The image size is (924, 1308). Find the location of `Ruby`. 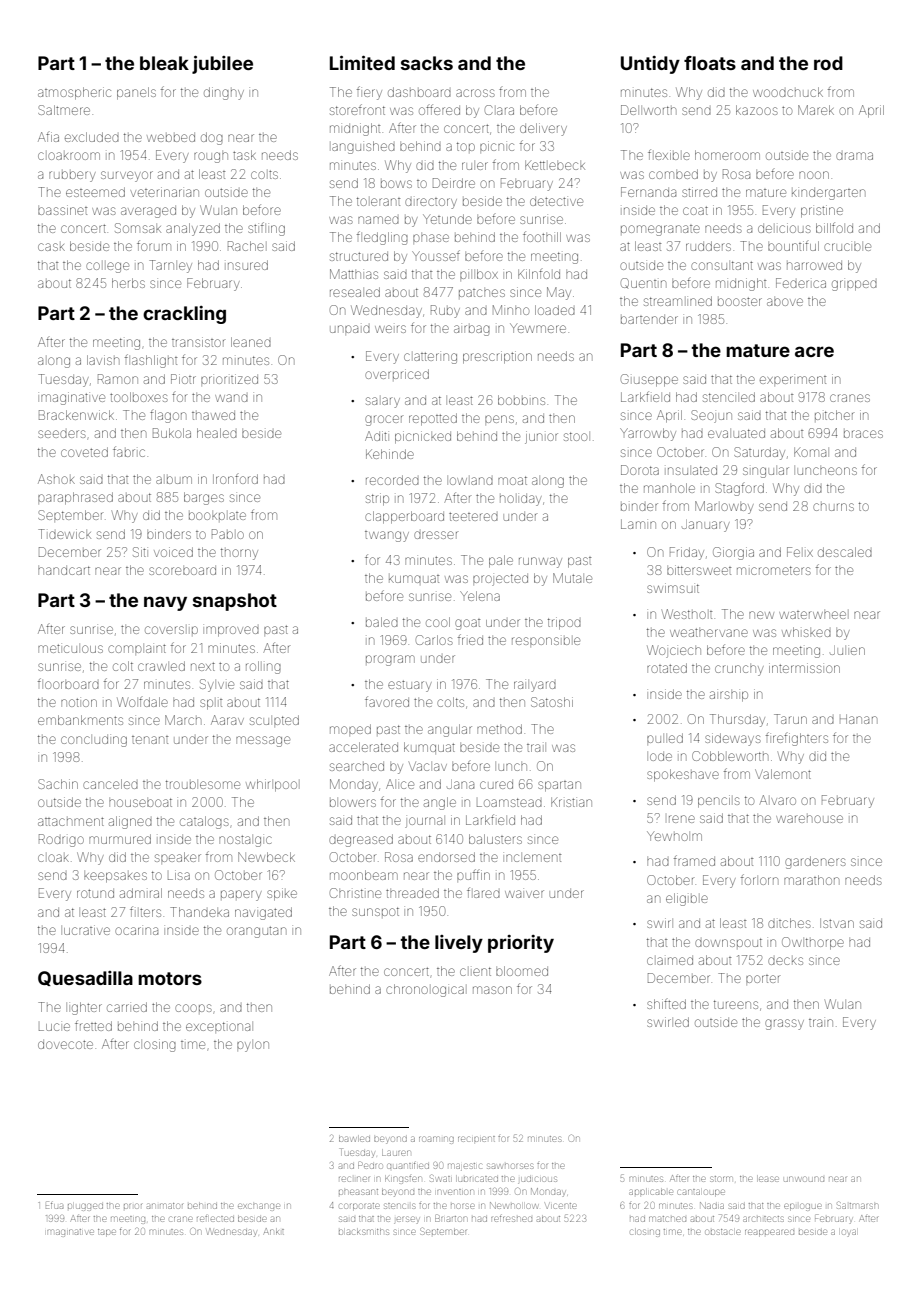

Ruby is located at coordinates (445, 311).
